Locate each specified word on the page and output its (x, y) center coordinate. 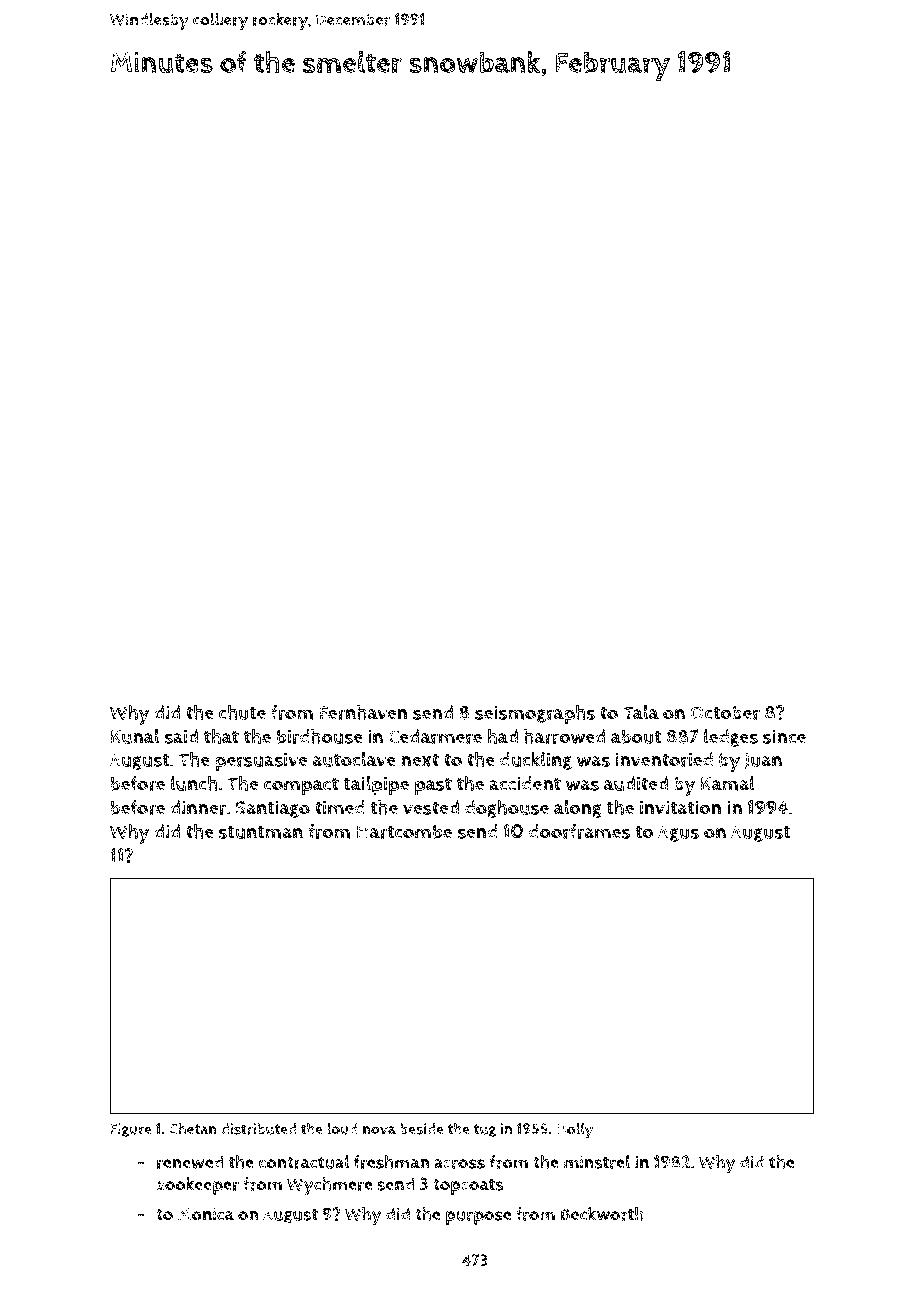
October (725, 712)
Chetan (193, 1128)
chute (242, 712)
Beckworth (602, 1214)
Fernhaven (364, 712)
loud (342, 1128)
